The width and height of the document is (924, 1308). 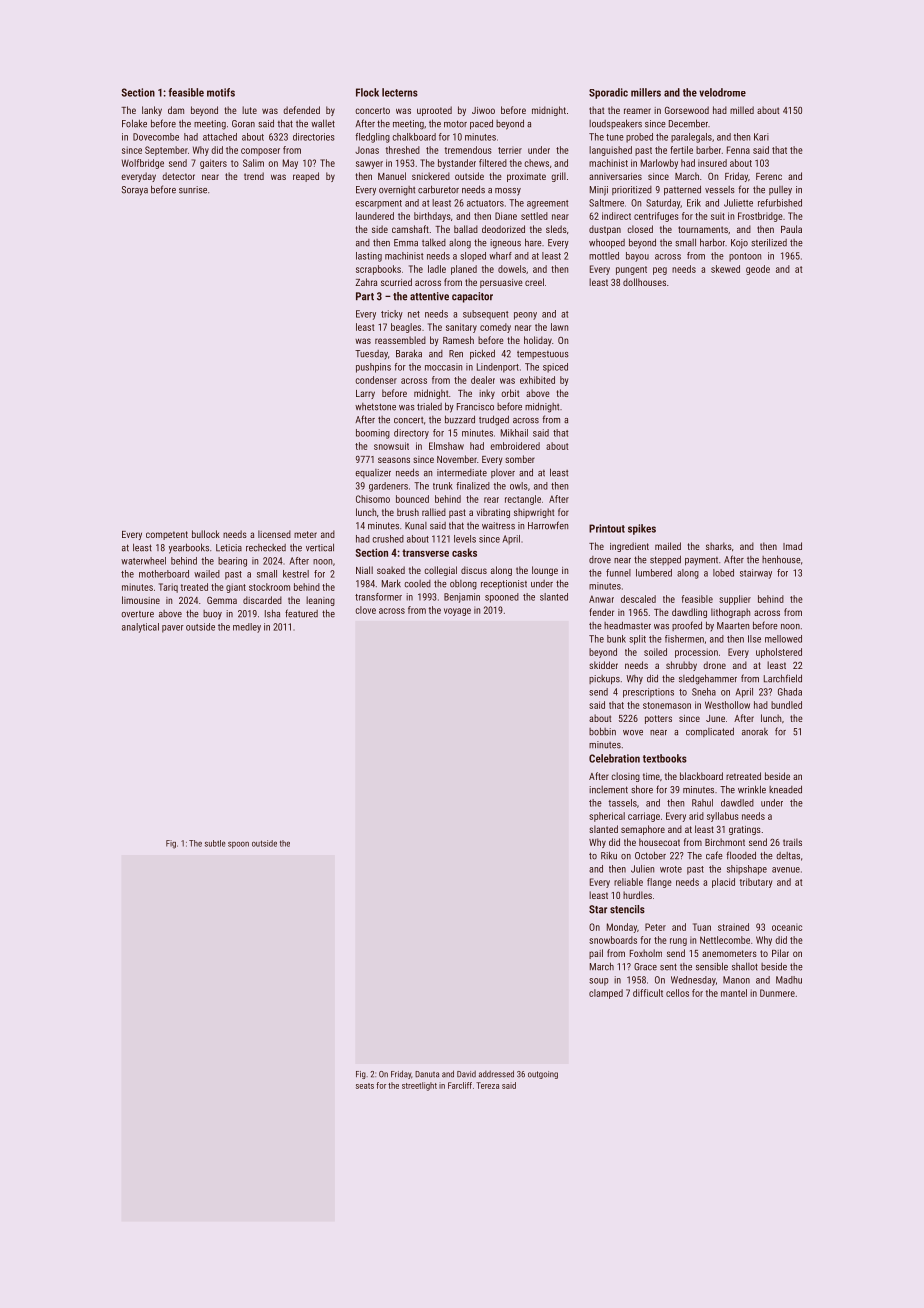 What do you see at coordinates (526, 177) in the document?
I see `proximate` at bounding box center [526, 177].
